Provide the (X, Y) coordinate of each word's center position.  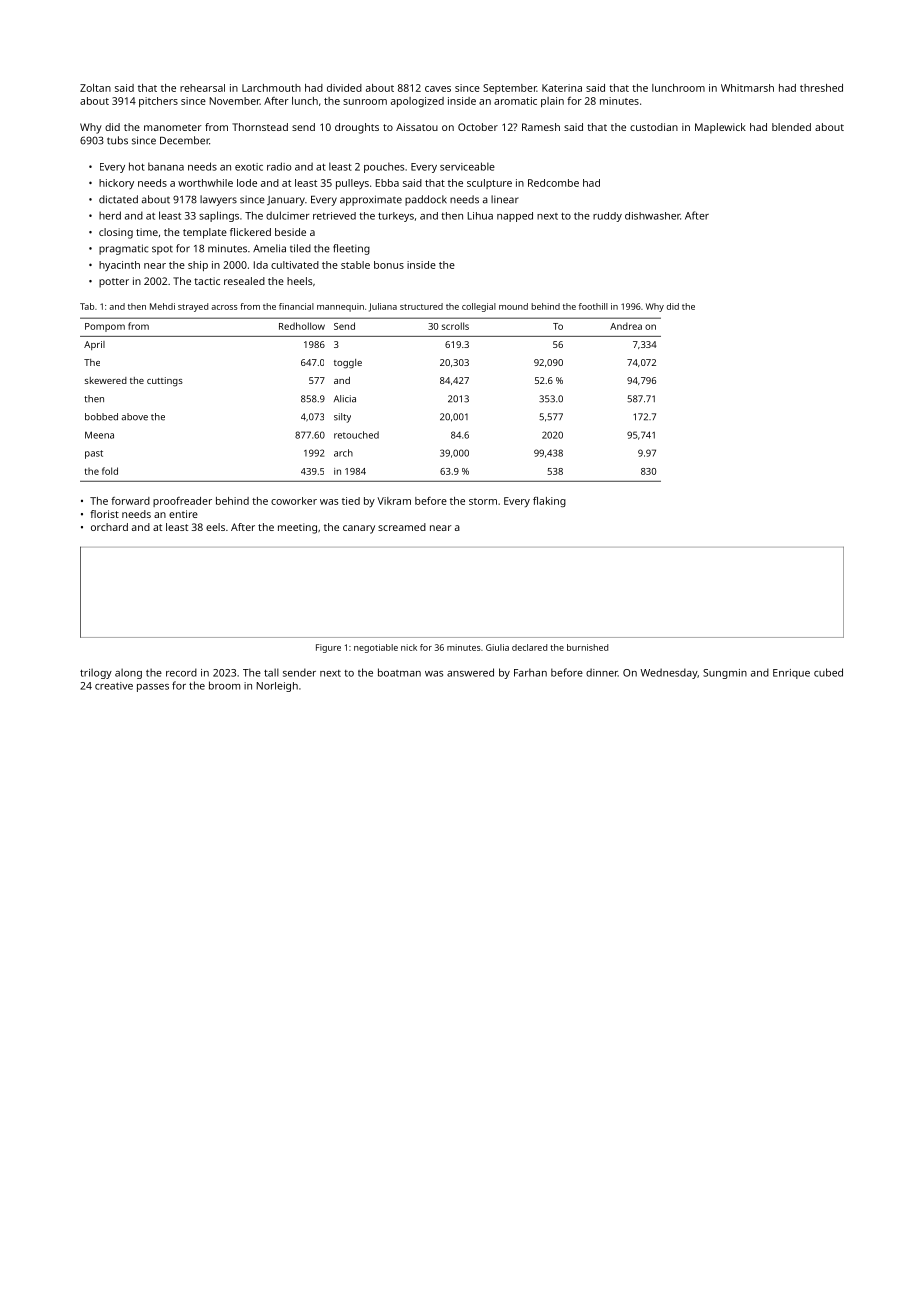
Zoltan (95, 88)
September (510, 89)
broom (224, 685)
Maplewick (720, 128)
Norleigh (277, 687)
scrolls (455, 326)
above (135, 417)
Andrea (626, 326)
